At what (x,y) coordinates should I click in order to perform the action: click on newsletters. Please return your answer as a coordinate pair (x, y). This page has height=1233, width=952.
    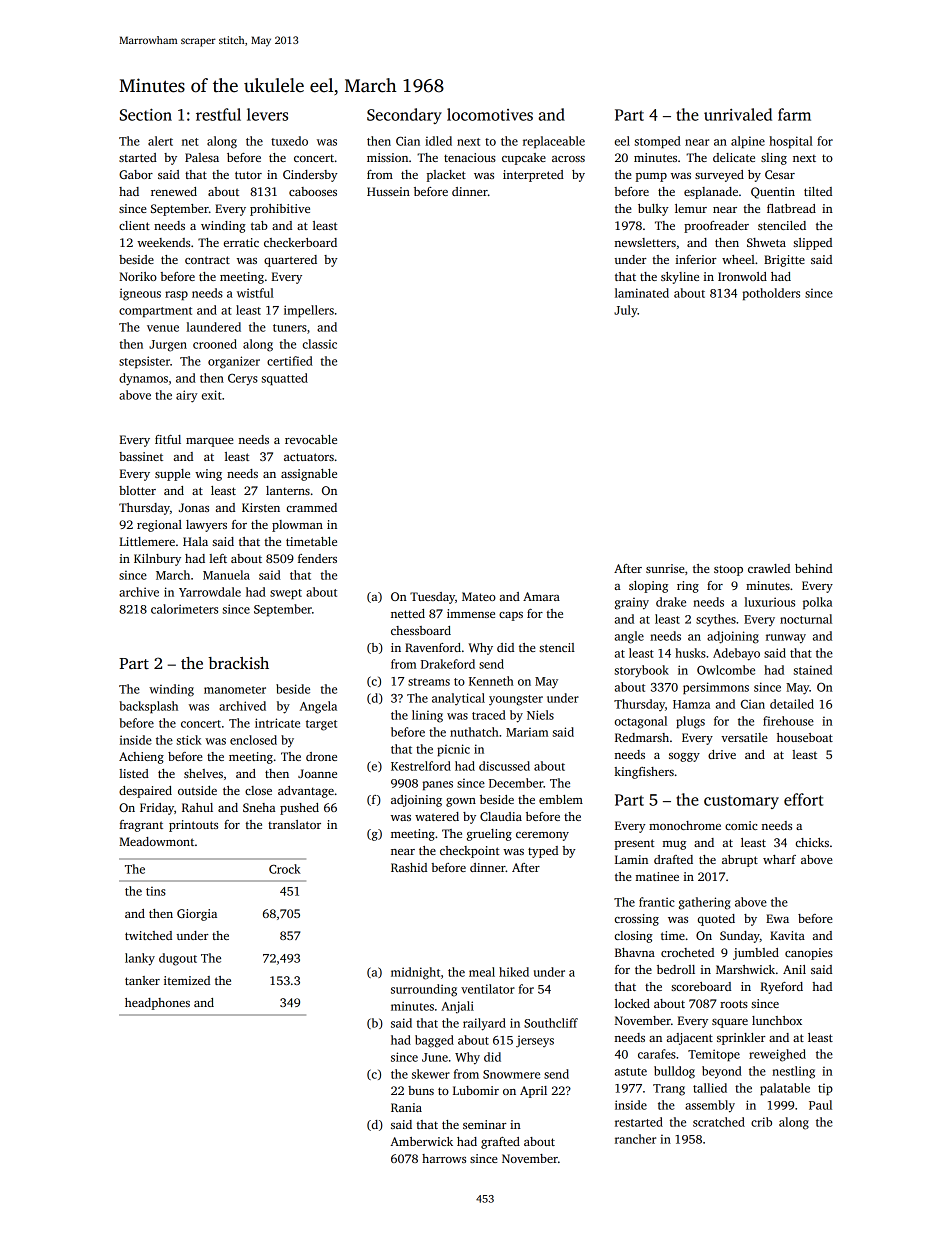
    Looking at the image, I should click on (645, 242).
